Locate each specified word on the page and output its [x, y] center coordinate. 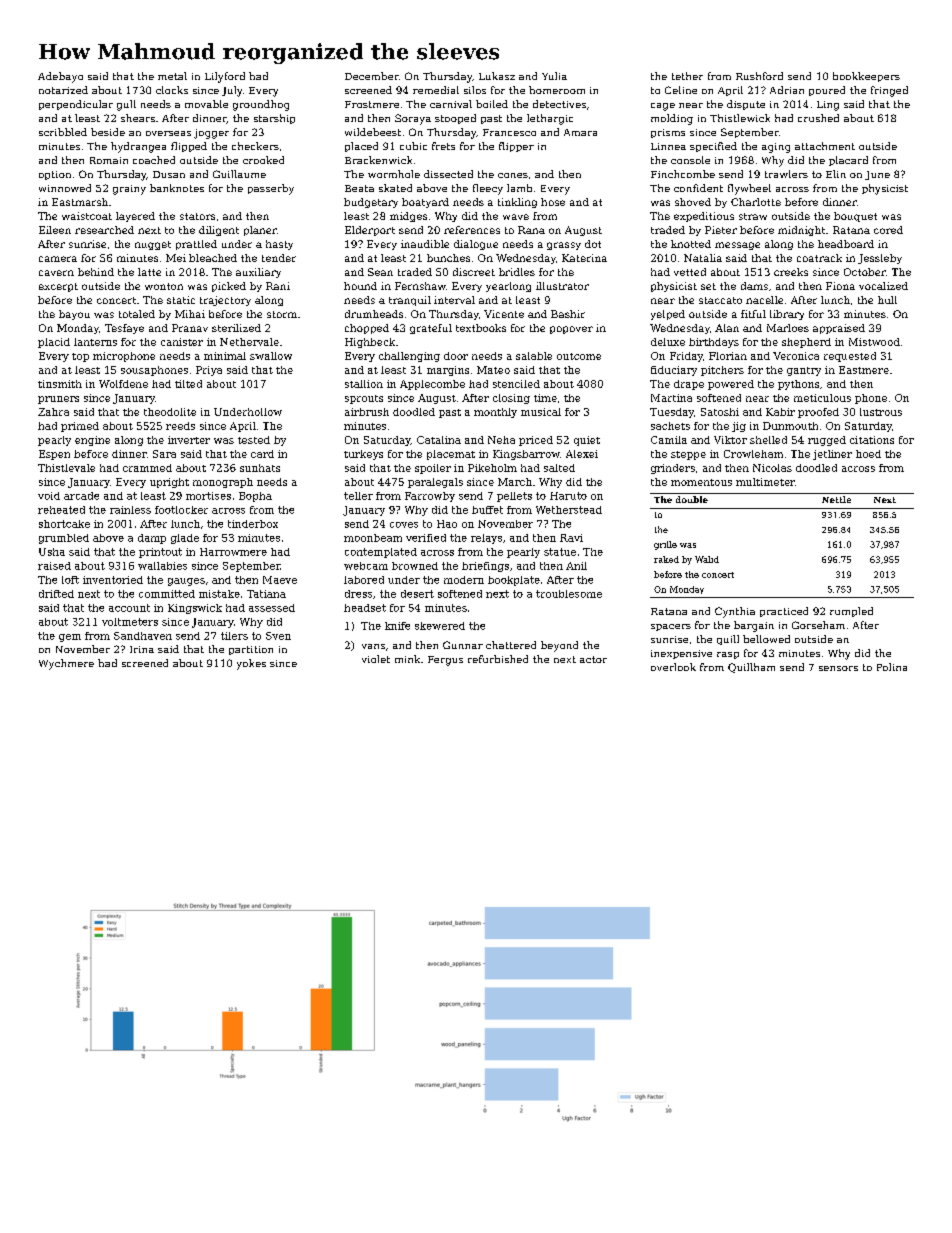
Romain [109, 160]
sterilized [236, 328]
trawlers [786, 174]
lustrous [881, 412]
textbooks [481, 328]
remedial [436, 90]
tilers [234, 636]
